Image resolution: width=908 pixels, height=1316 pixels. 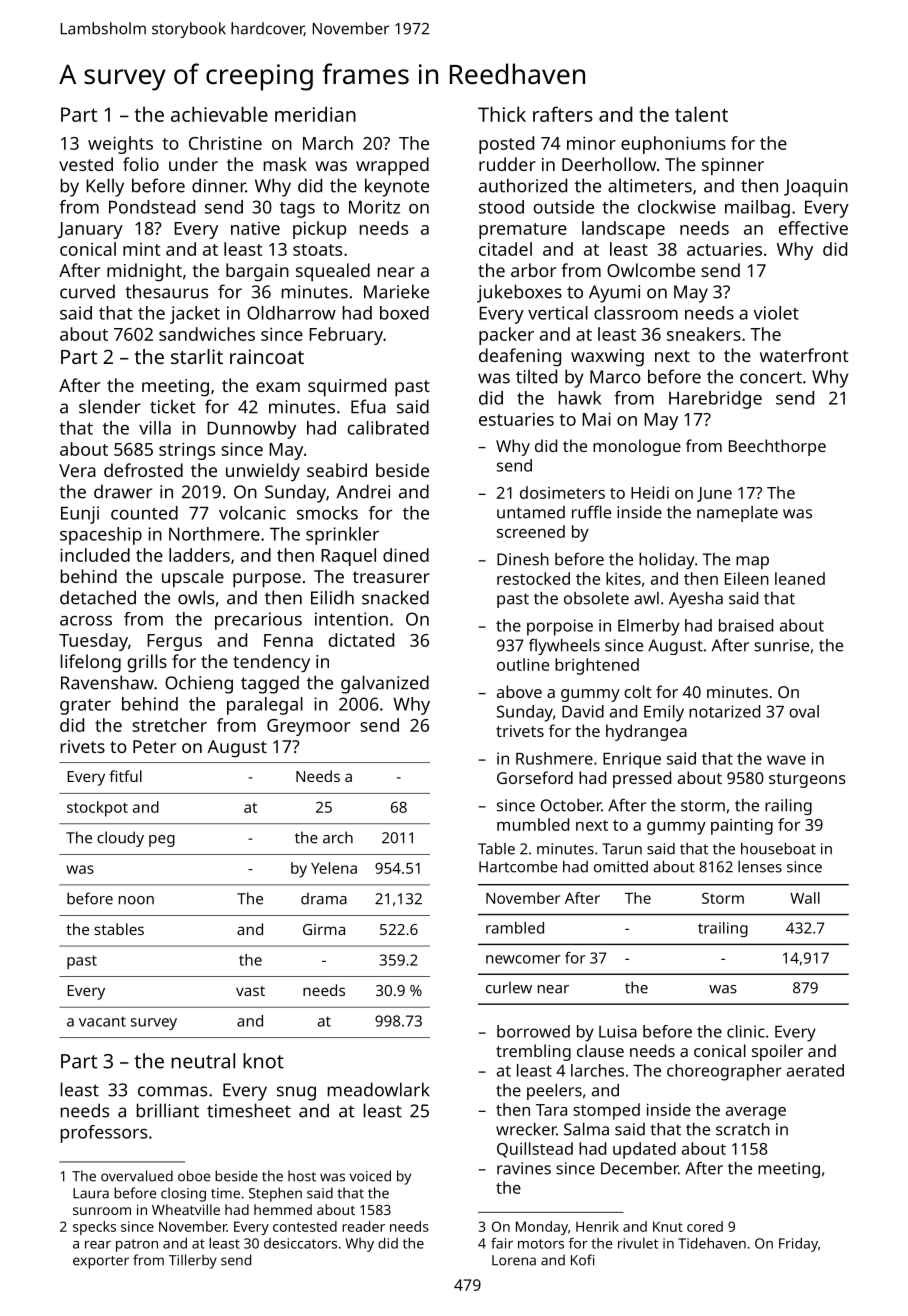 What do you see at coordinates (714, 494) in the screenshot?
I see `June` at bounding box center [714, 494].
